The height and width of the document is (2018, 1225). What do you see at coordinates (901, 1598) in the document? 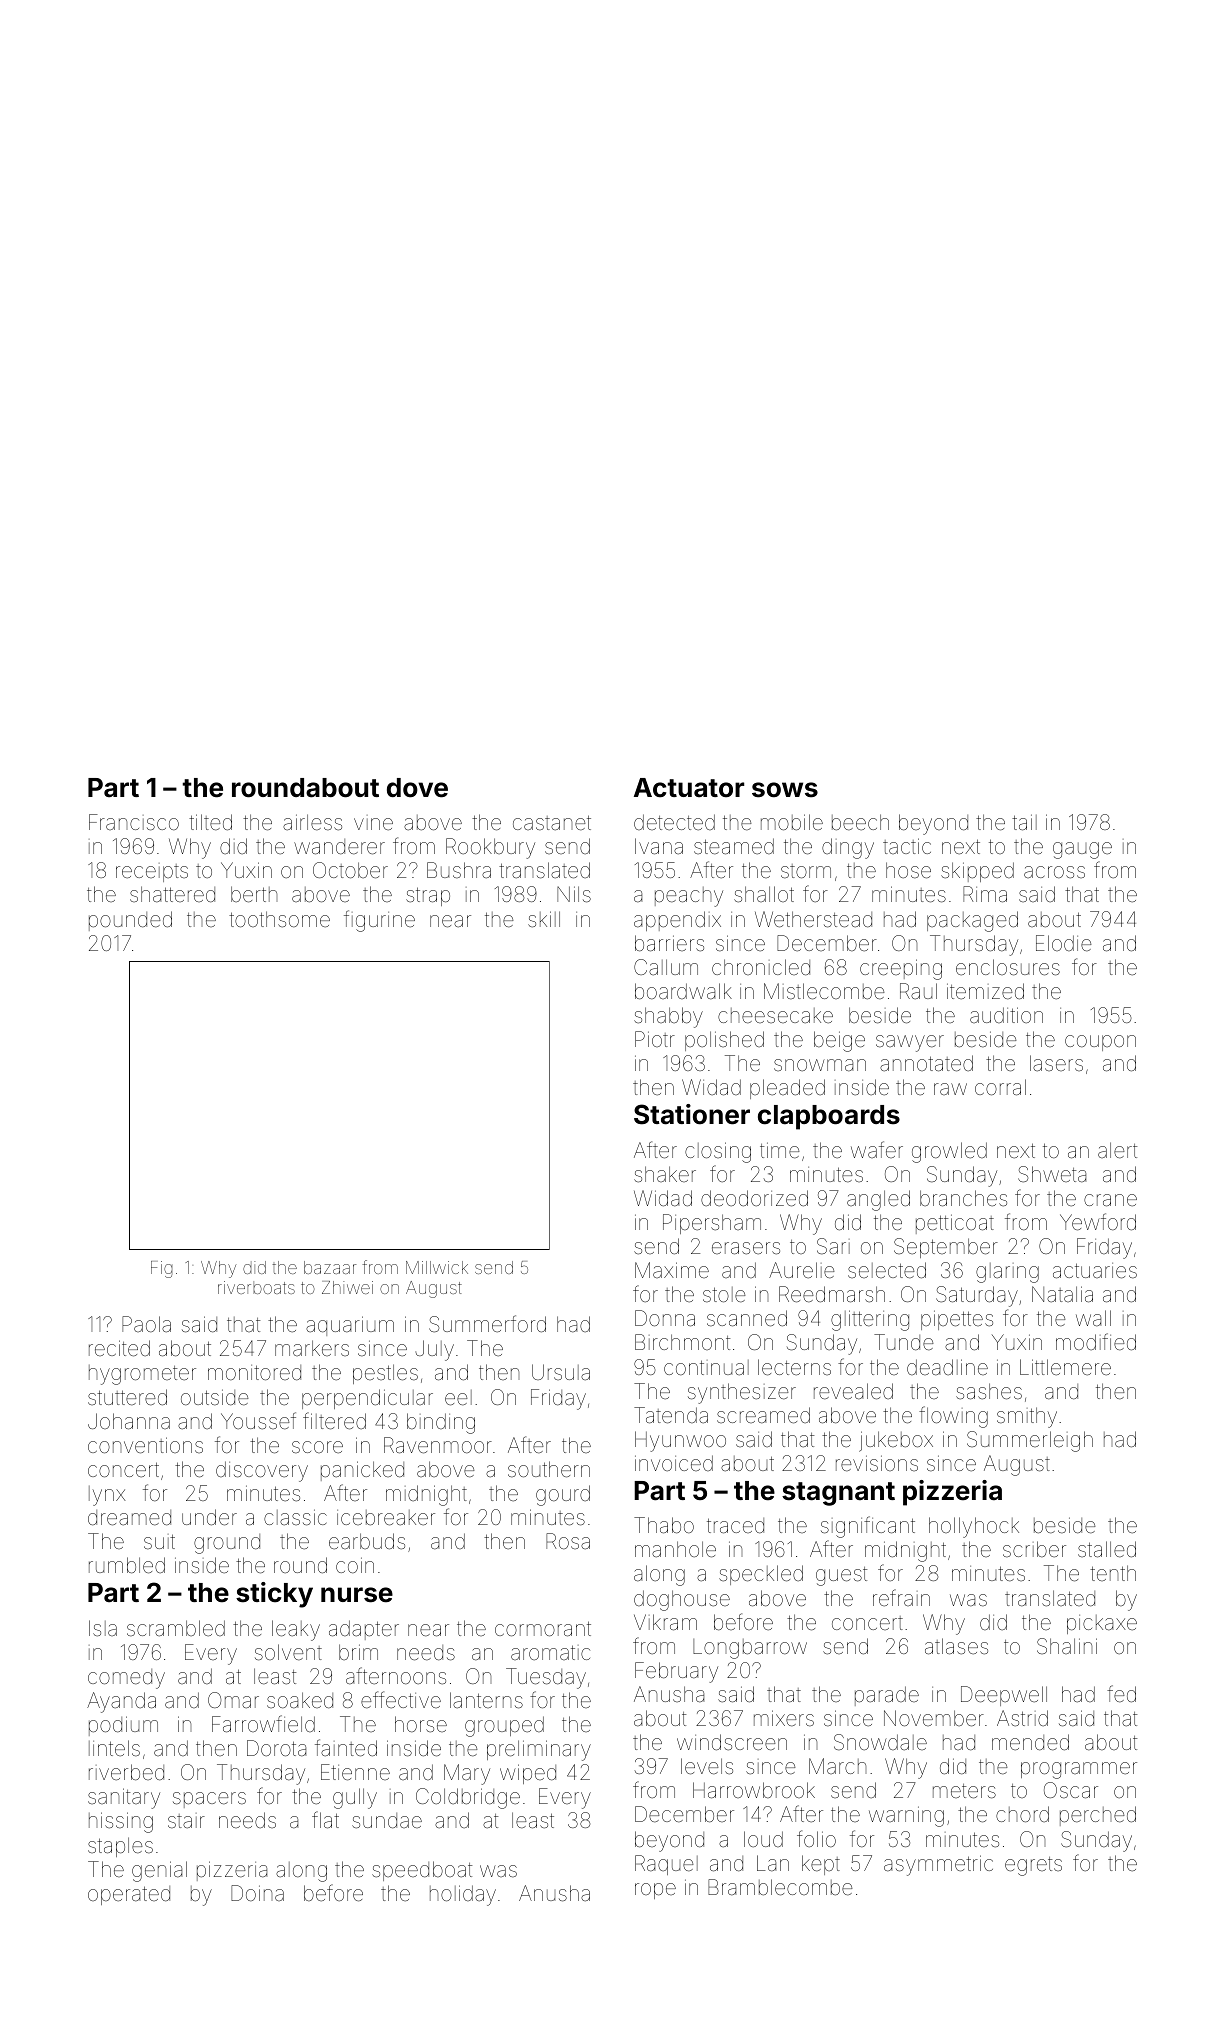
I see `refrain` at bounding box center [901, 1598].
